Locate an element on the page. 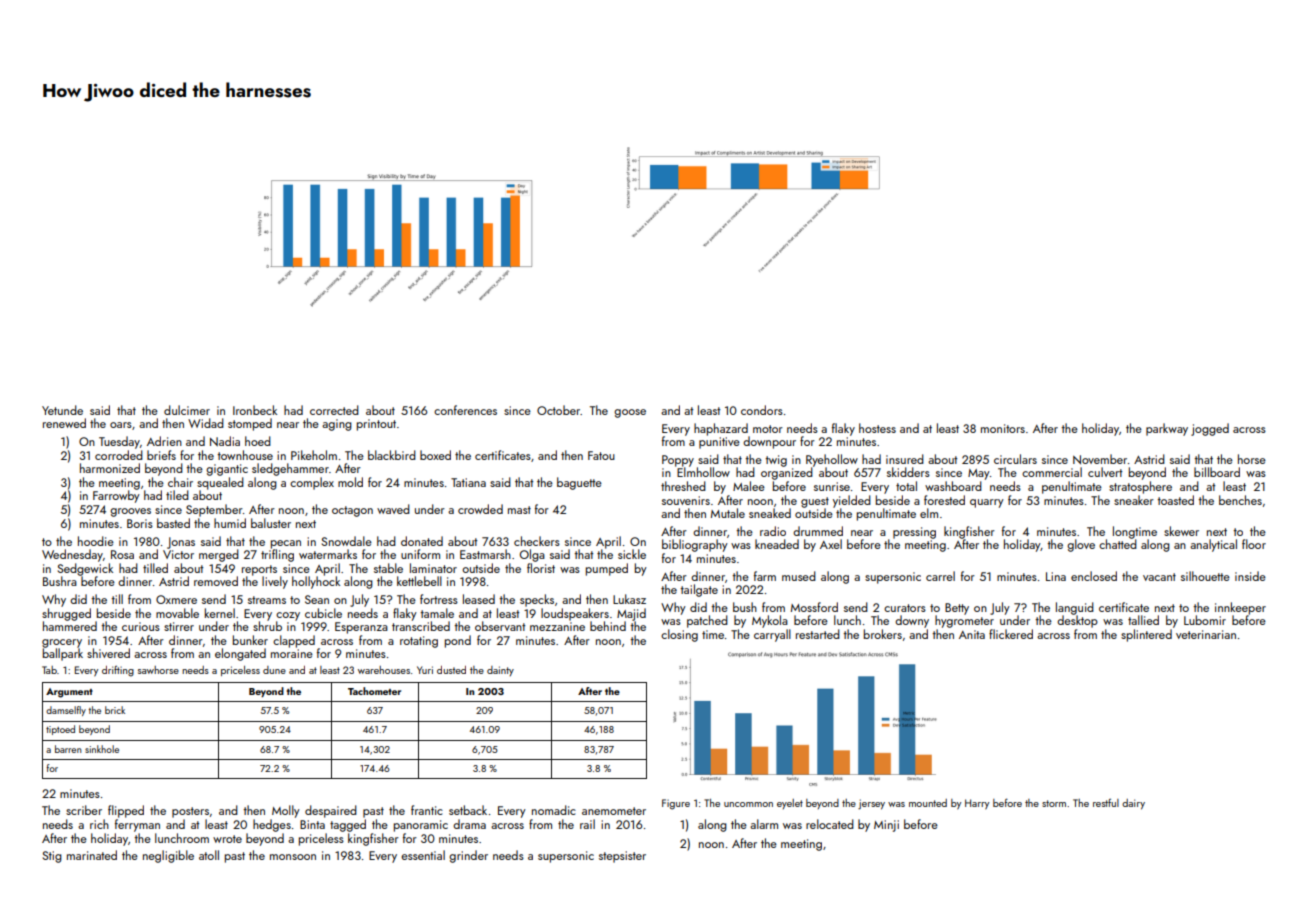  tiptoed is located at coordinates (60, 730).
